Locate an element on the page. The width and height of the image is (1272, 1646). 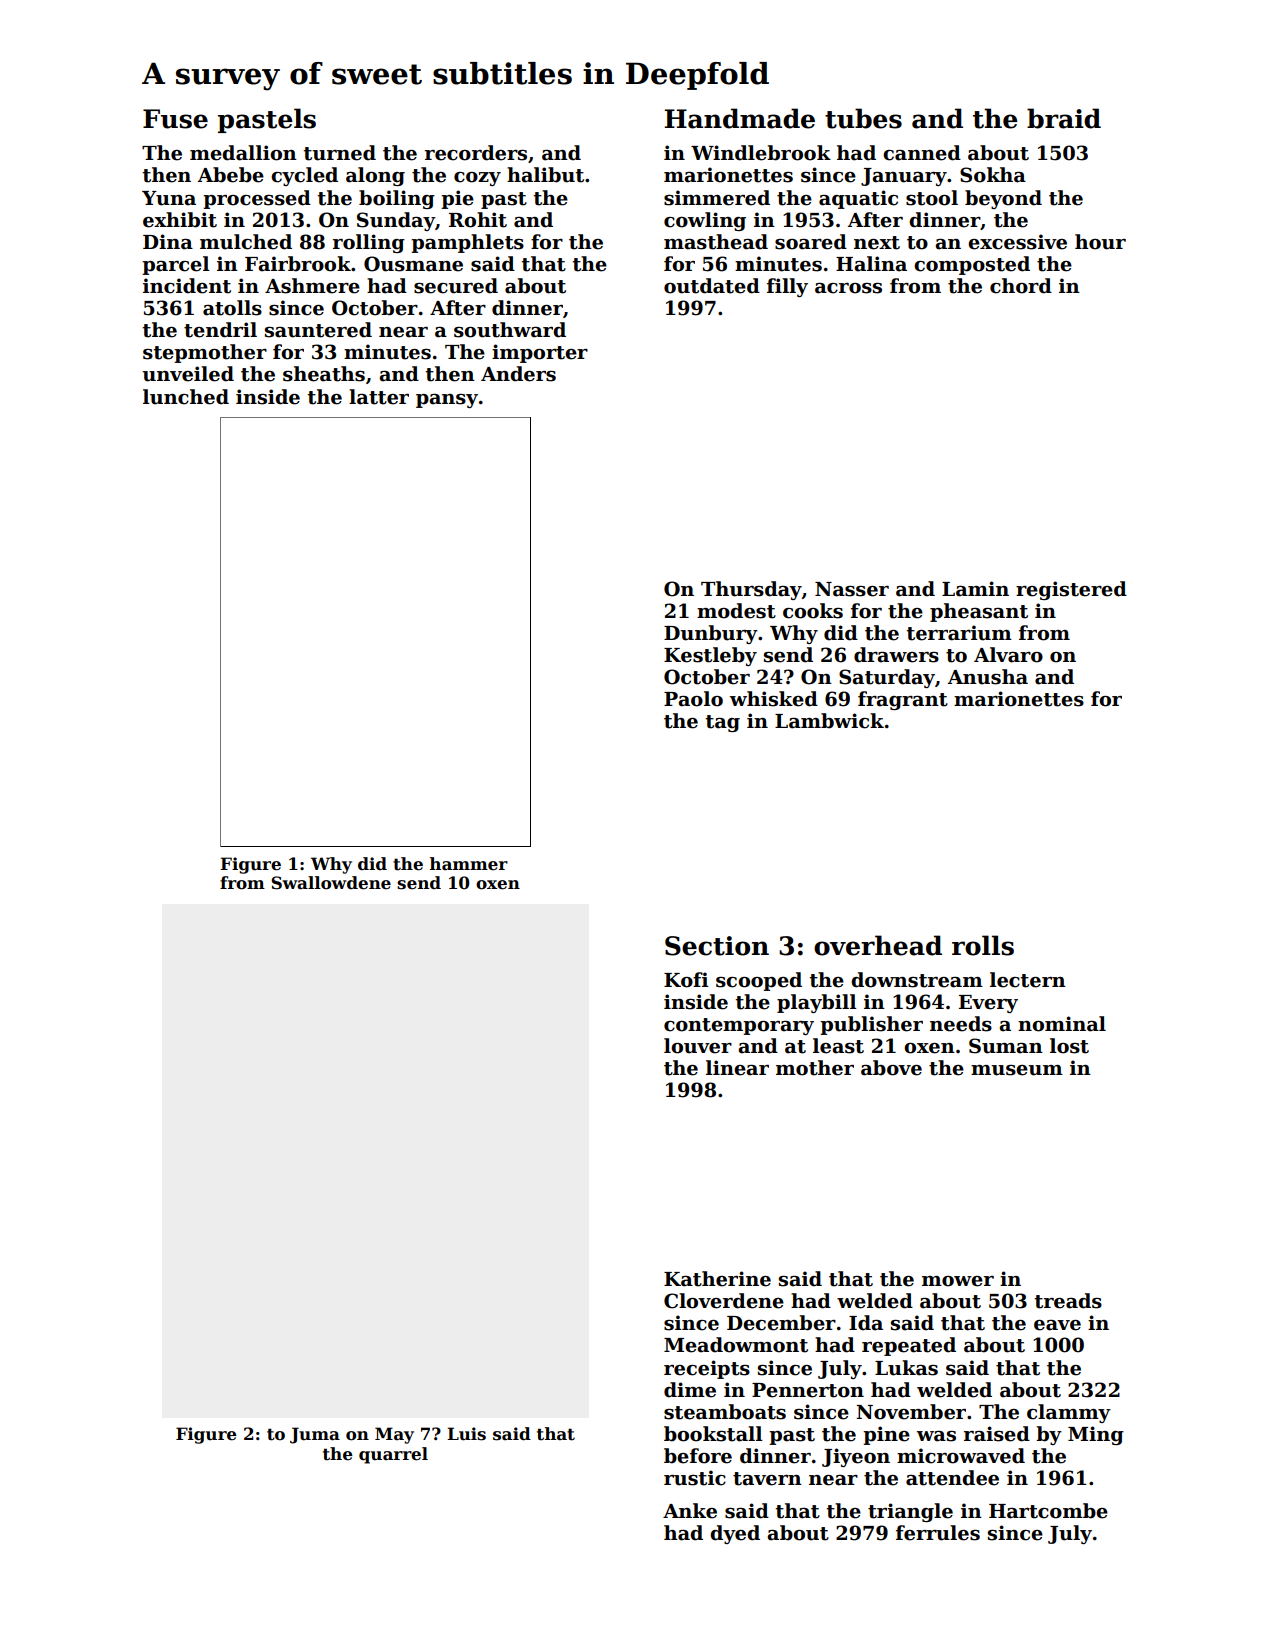
Section is located at coordinates (717, 946).
